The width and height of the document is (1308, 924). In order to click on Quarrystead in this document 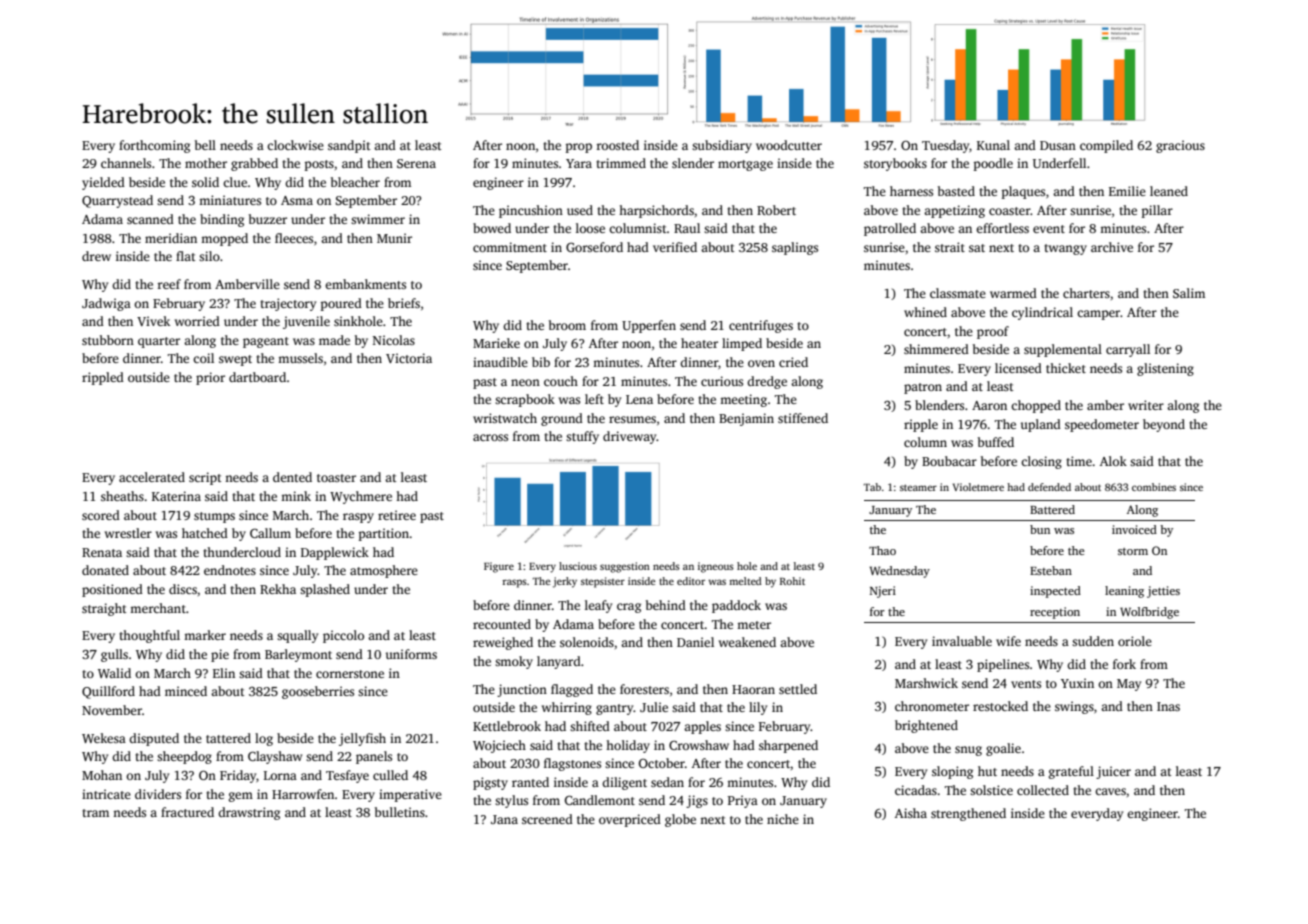, I will do `click(117, 201)`.
